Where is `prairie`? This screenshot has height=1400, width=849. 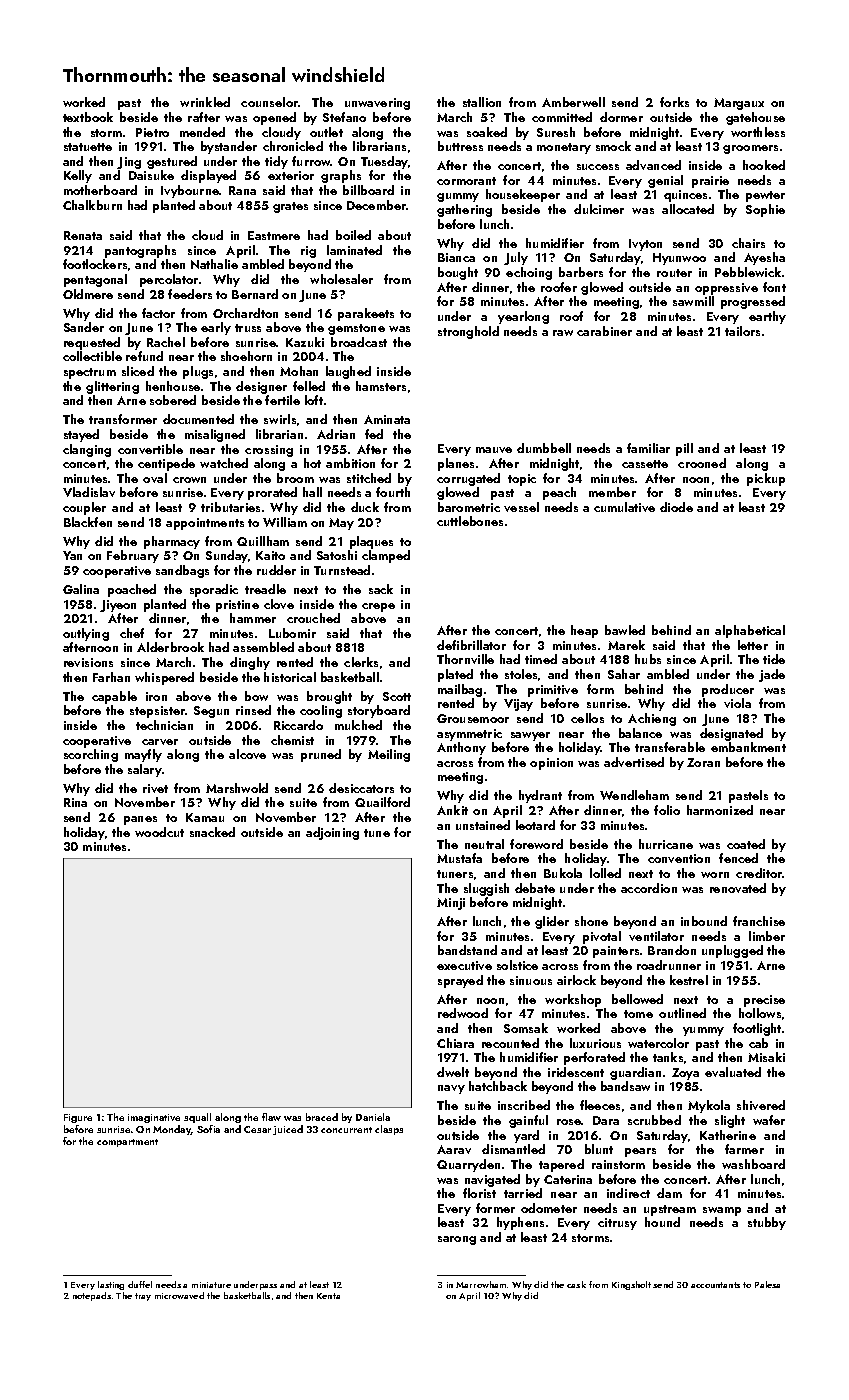 prairie is located at coordinates (710, 182).
